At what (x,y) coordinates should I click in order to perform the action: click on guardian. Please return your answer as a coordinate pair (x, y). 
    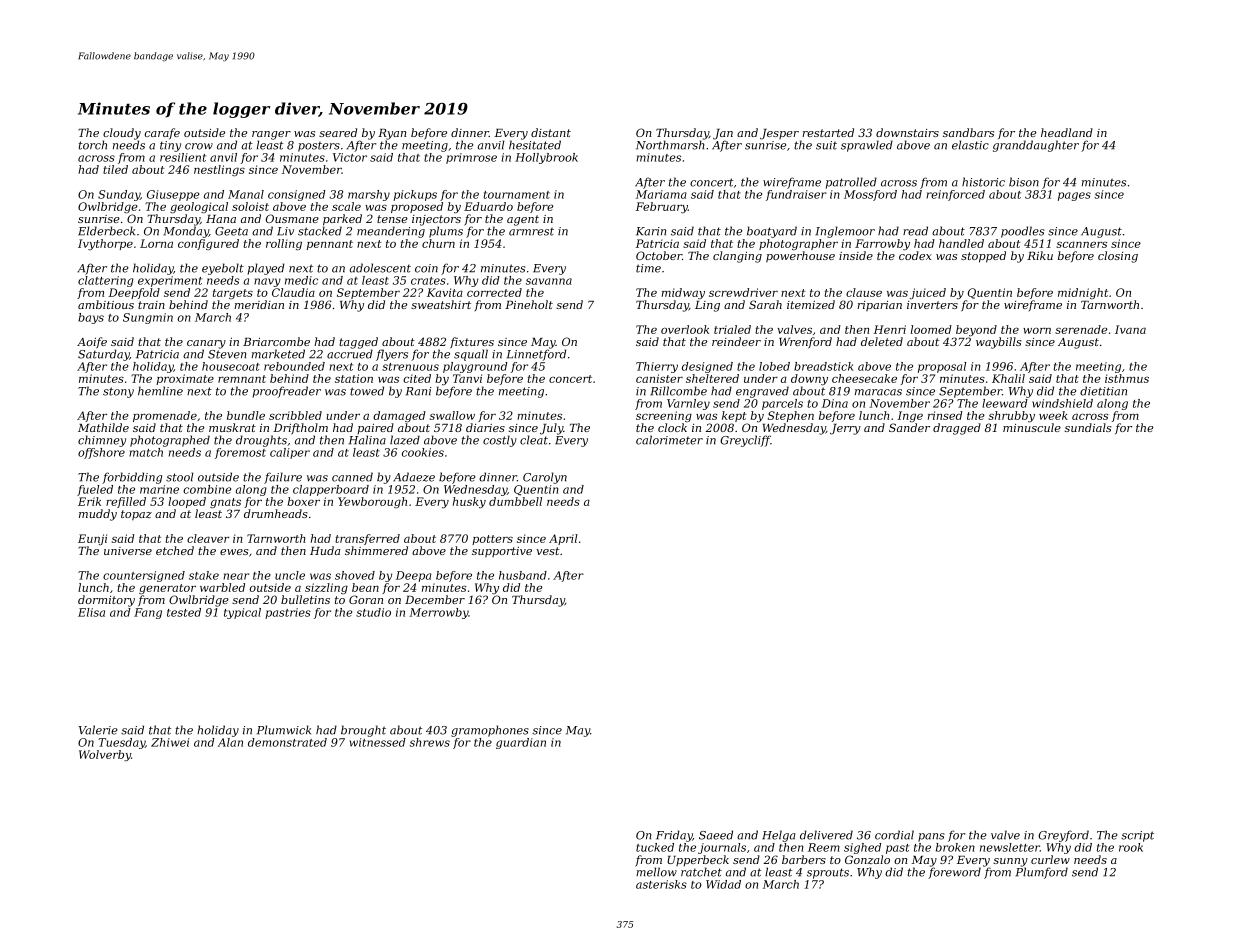
    Looking at the image, I should click on (521, 743).
